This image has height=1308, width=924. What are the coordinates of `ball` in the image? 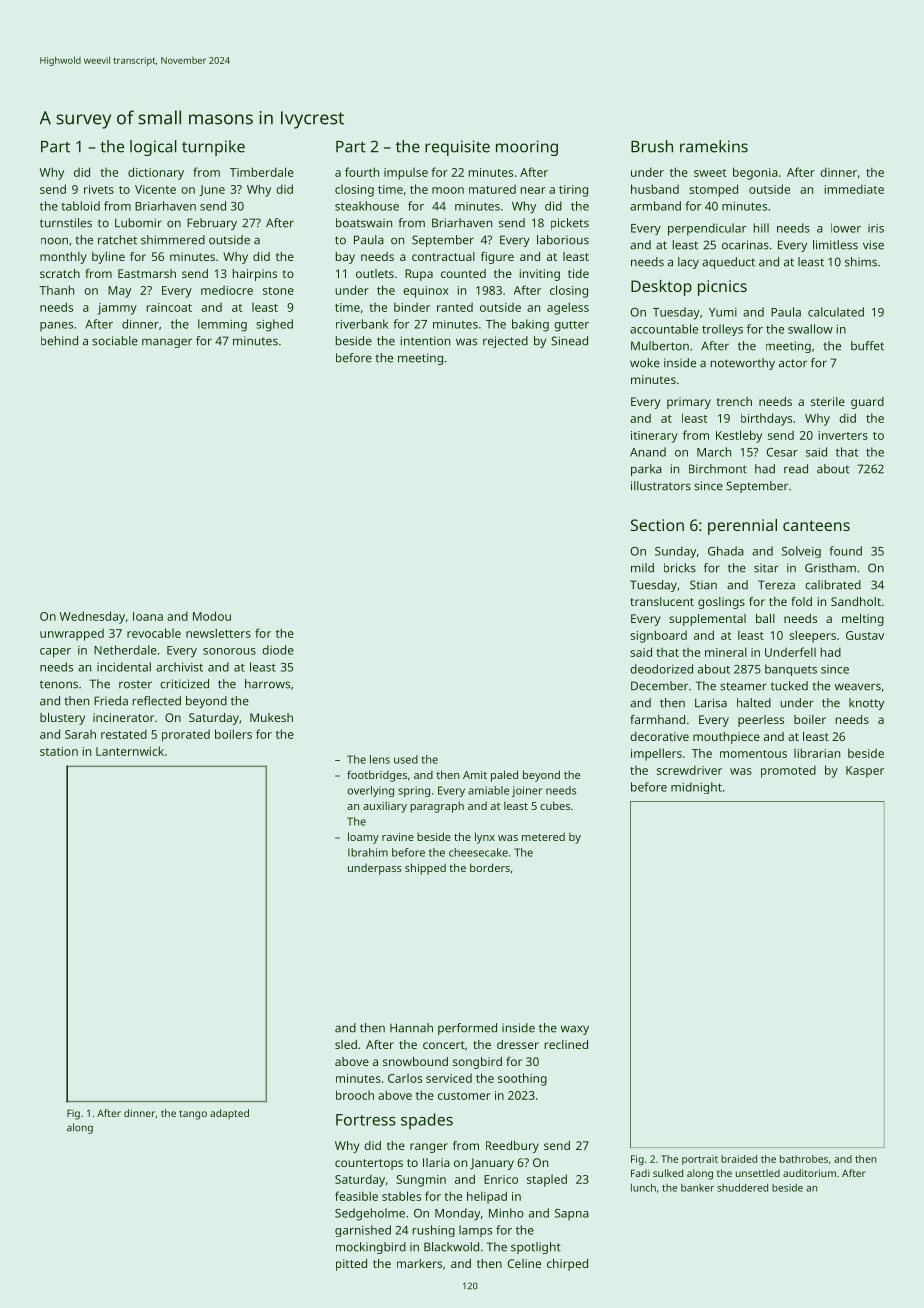 It's located at (765, 618).
